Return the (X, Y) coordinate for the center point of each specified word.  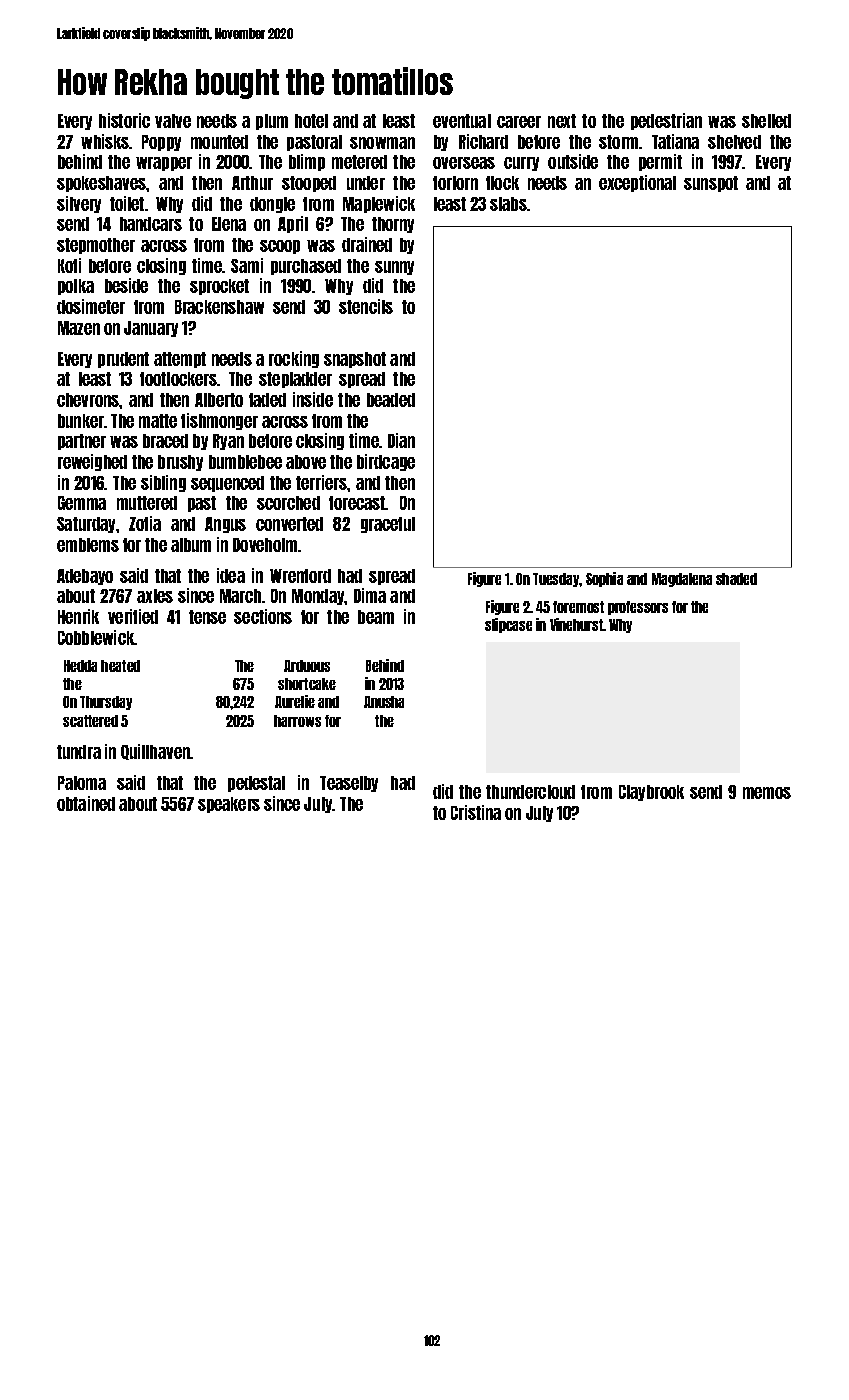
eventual (462, 121)
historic (124, 120)
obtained (86, 803)
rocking (294, 359)
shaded (736, 579)
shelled (766, 121)
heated (120, 666)
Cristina (476, 812)
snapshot (355, 360)
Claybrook (651, 793)
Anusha (384, 702)
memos (767, 793)
